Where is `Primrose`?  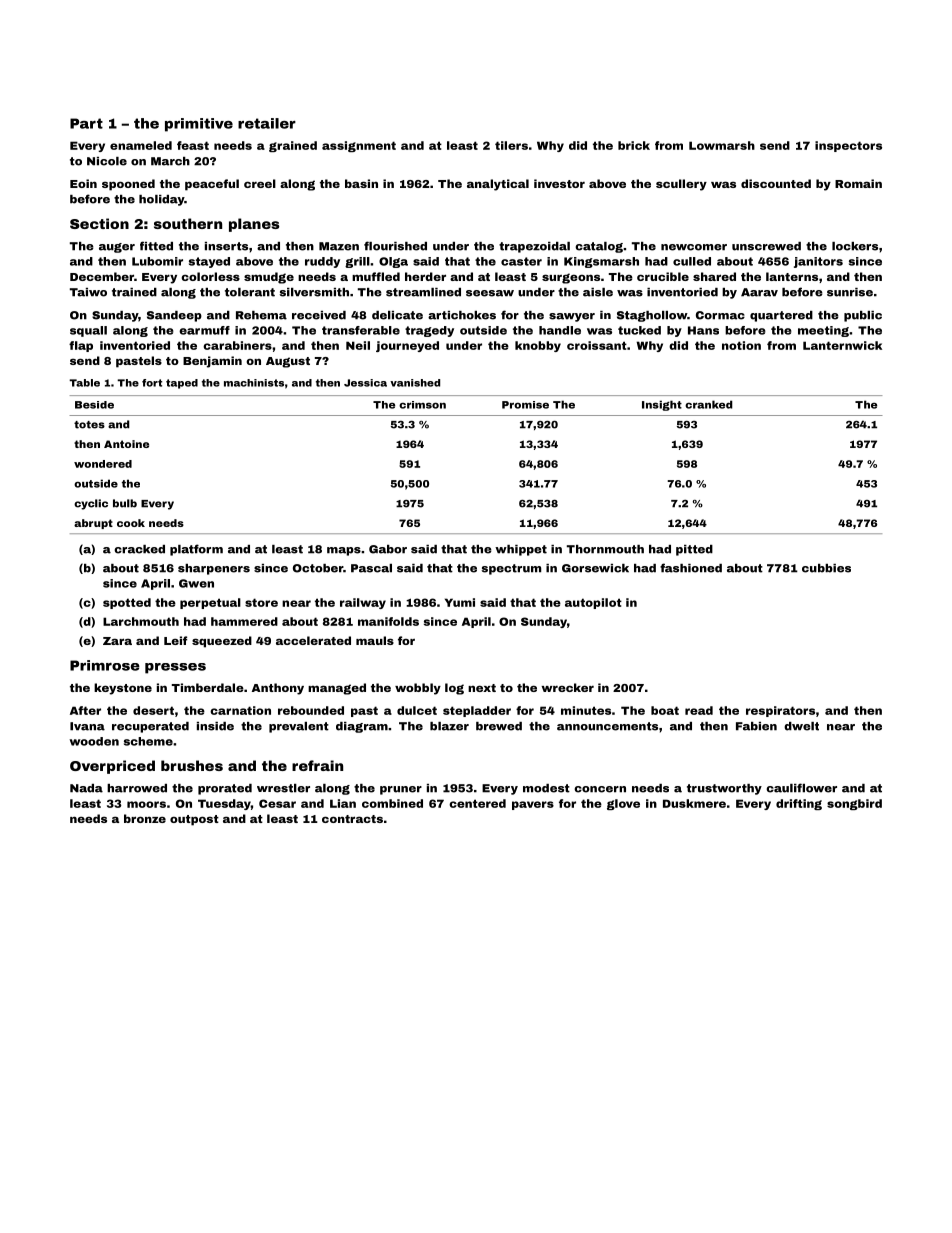
Primrose is located at coordinates (105, 665).
